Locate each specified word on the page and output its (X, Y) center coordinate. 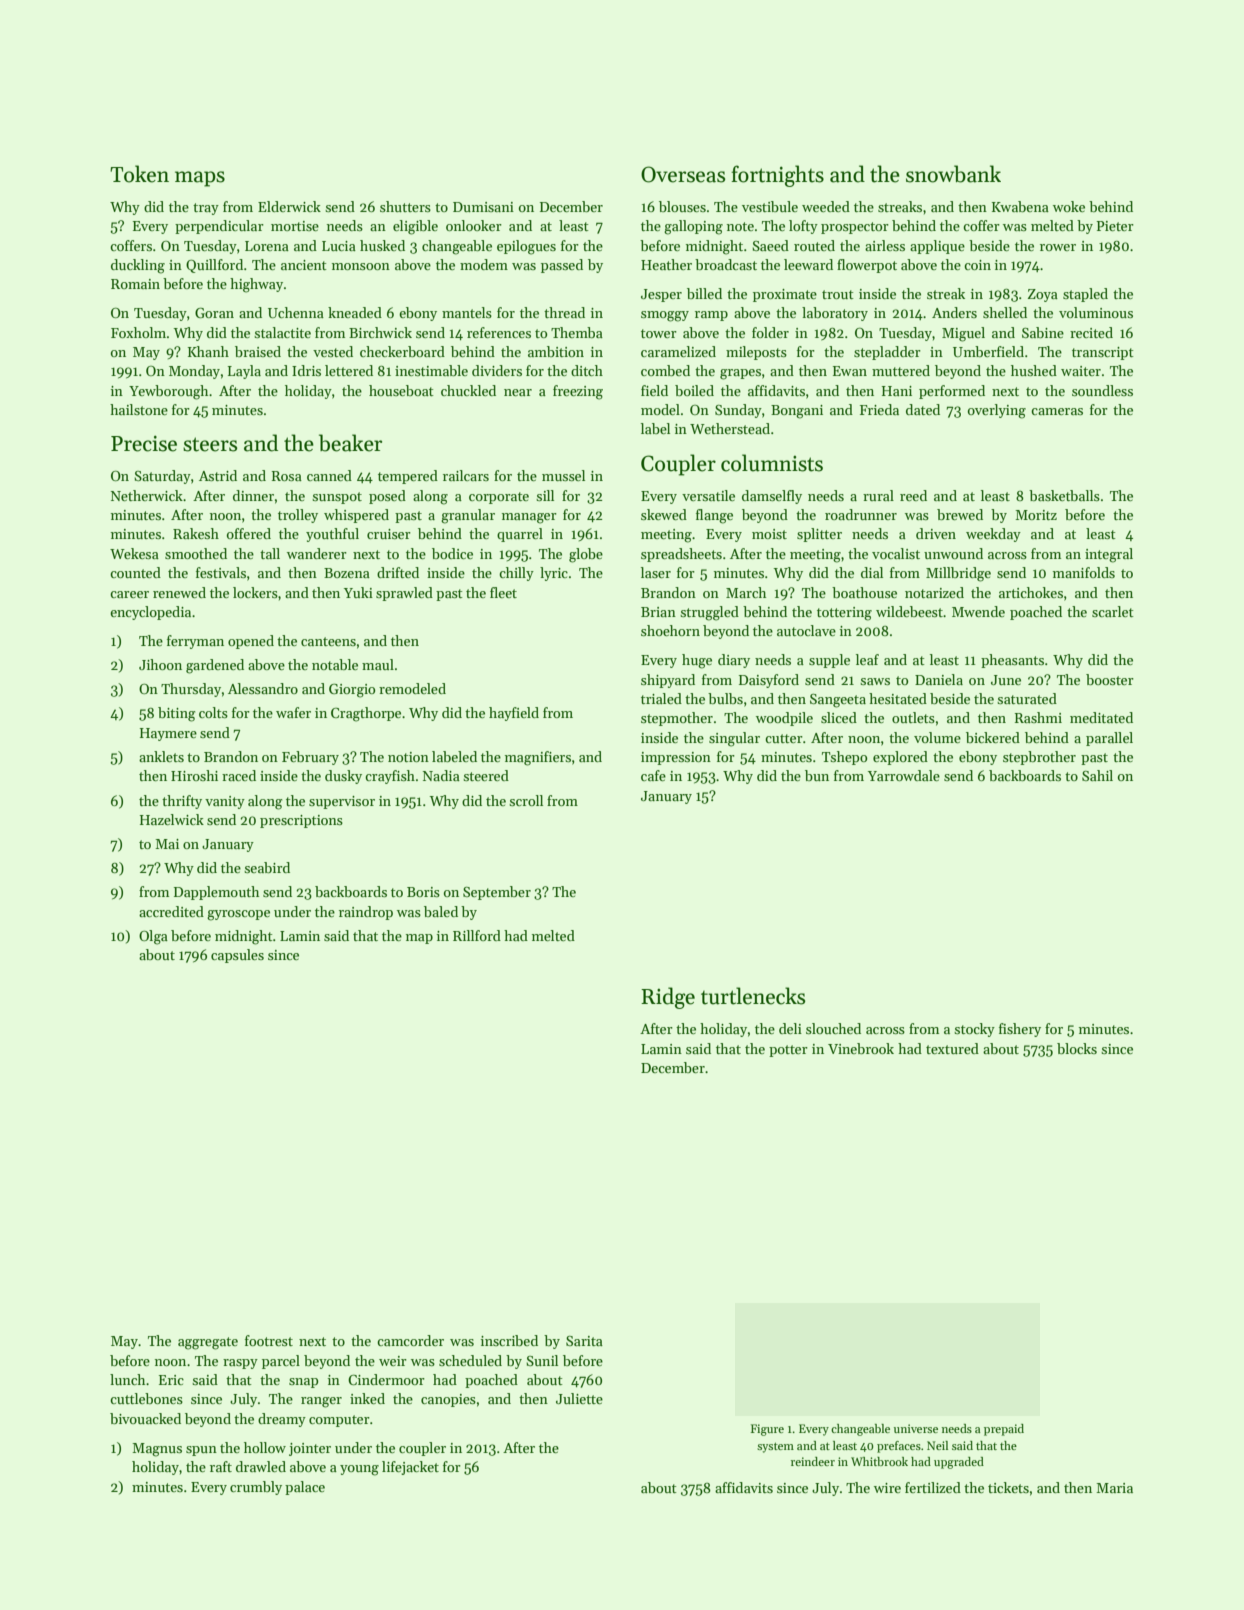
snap (303, 1383)
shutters (405, 206)
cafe (653, 775)
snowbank (953, 174)
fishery (1020, 1030)
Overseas (683, 174)
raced (239, 775)
